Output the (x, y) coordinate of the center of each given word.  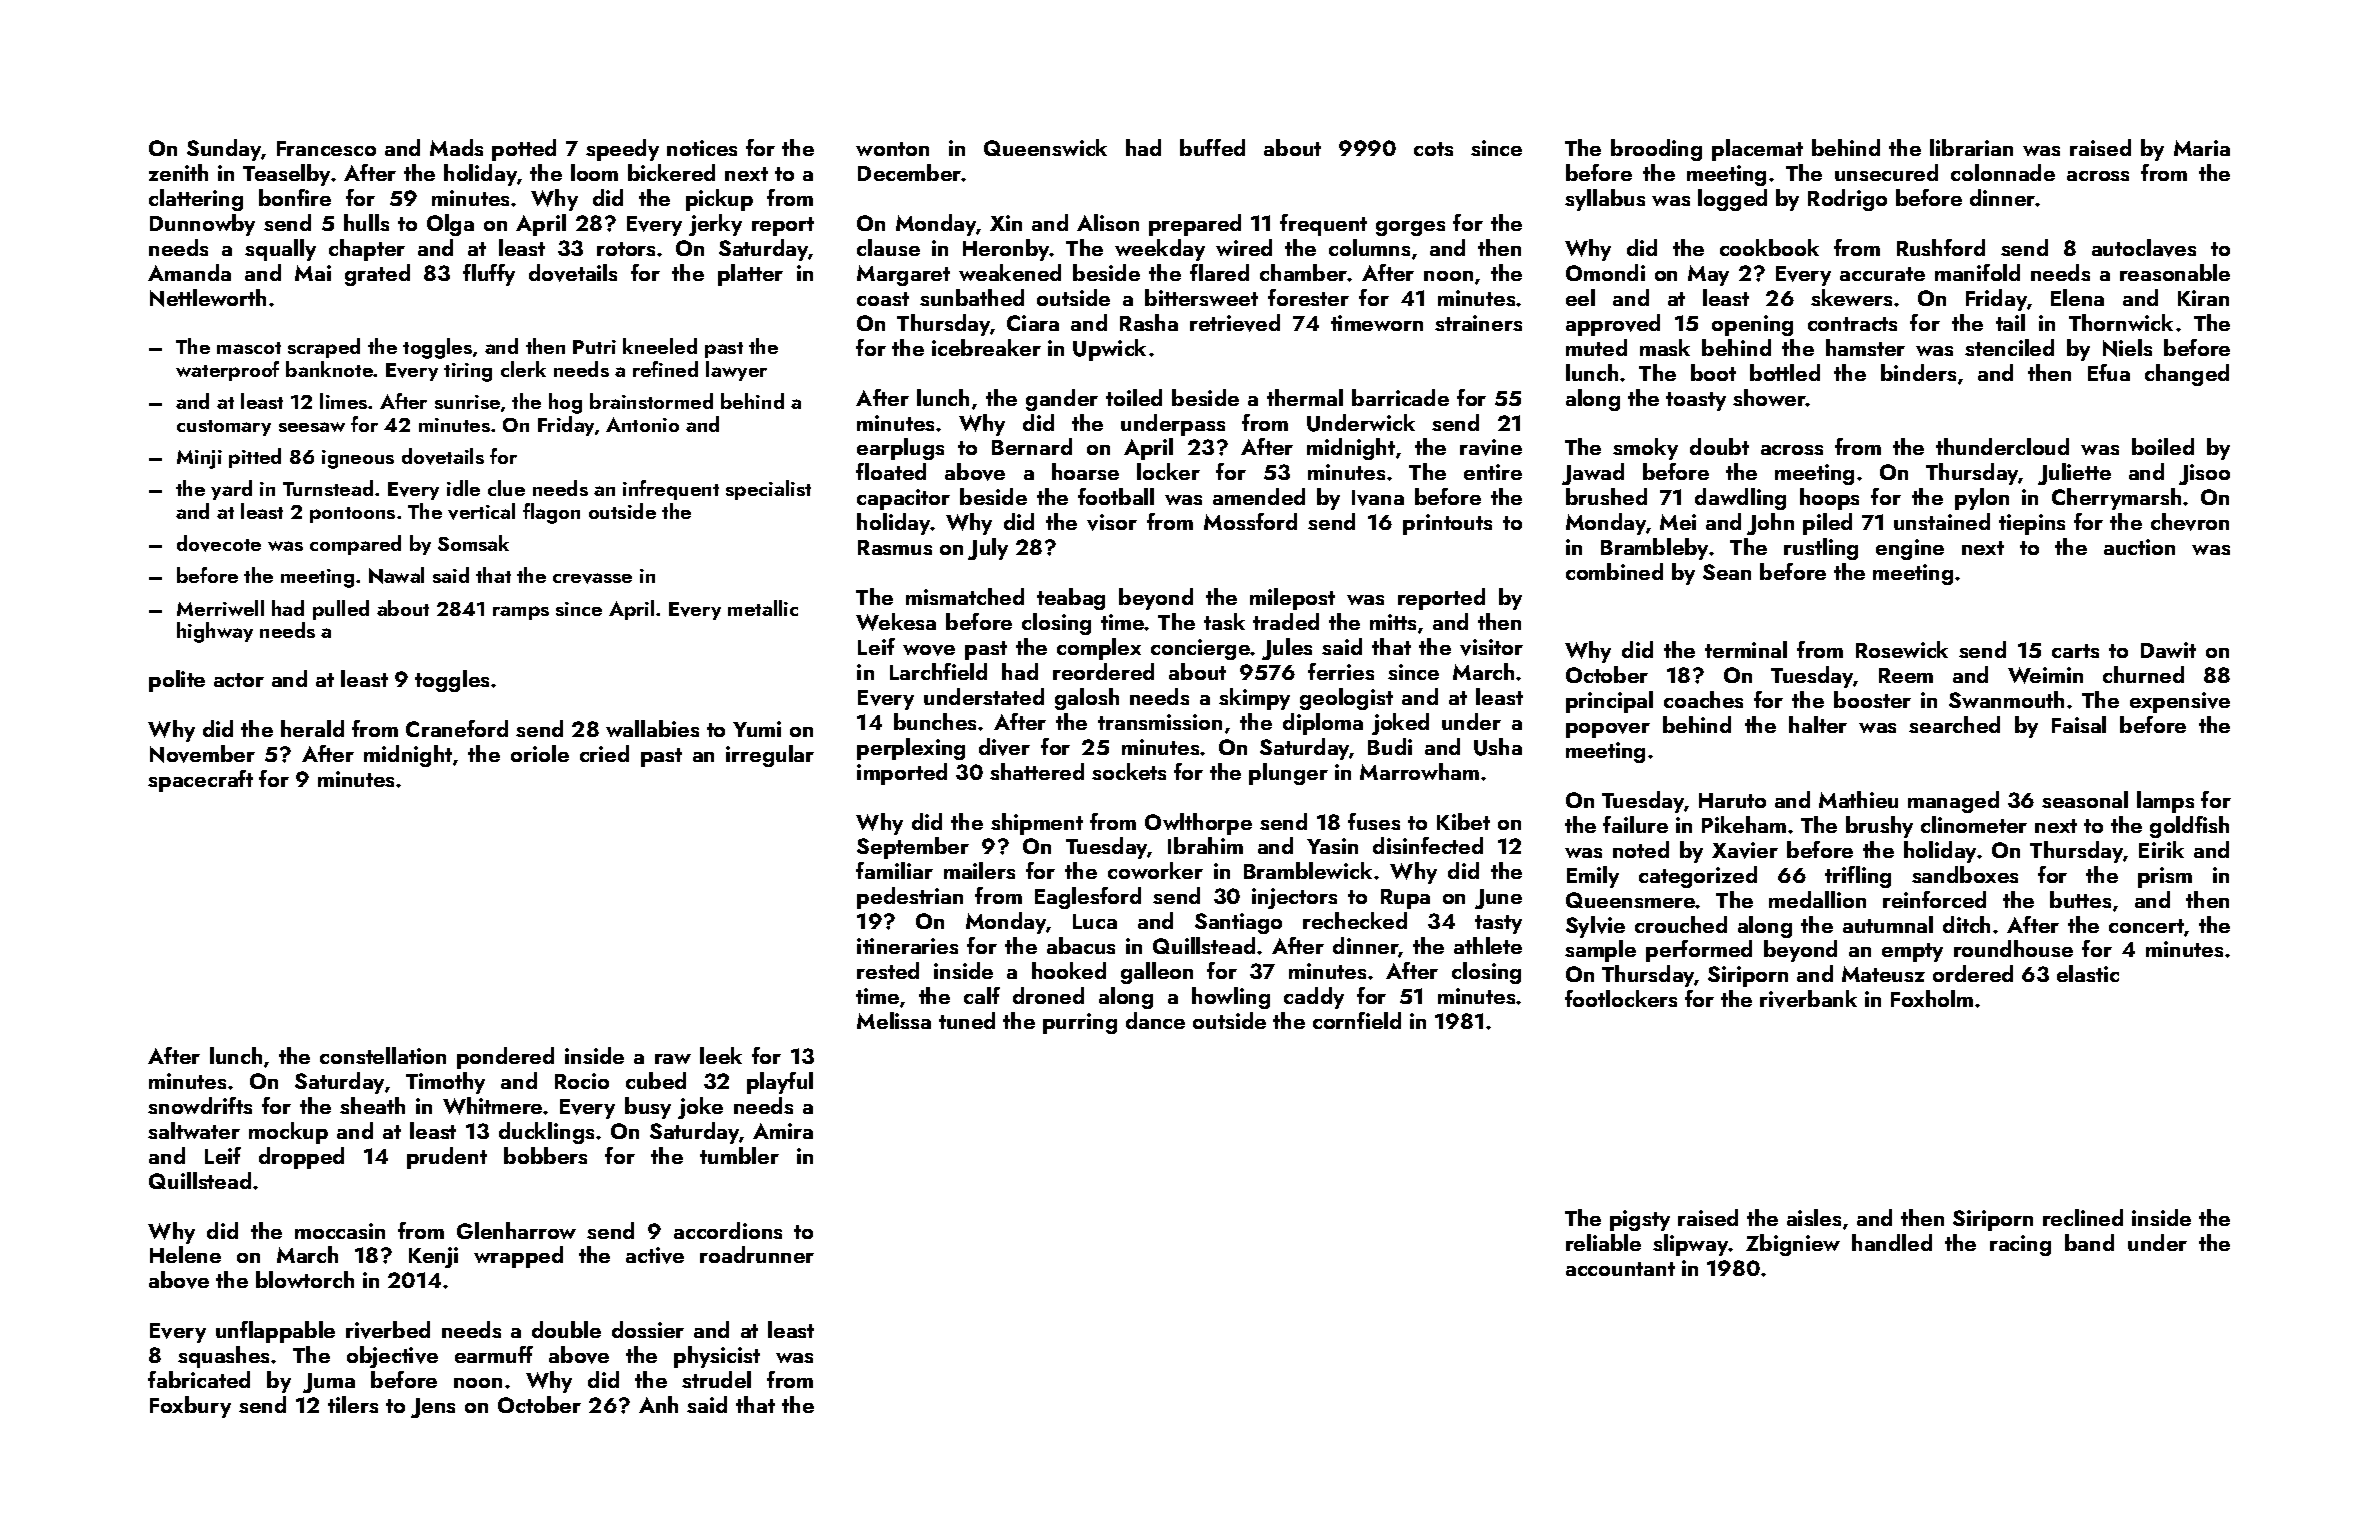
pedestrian (910, 898)
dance (1155, 1020)
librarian (1971, 147)
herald (312, 728)
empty (1912, 952)
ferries (1341, 671)
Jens (433, 1408)
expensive (2180, 702)
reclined (2083, 1217)
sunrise (467, 402)
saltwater (194, 1130)
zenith (178, 172)
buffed (1212, 147)
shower (1769, 397)
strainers (1478, 323)
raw (673, 1059)
